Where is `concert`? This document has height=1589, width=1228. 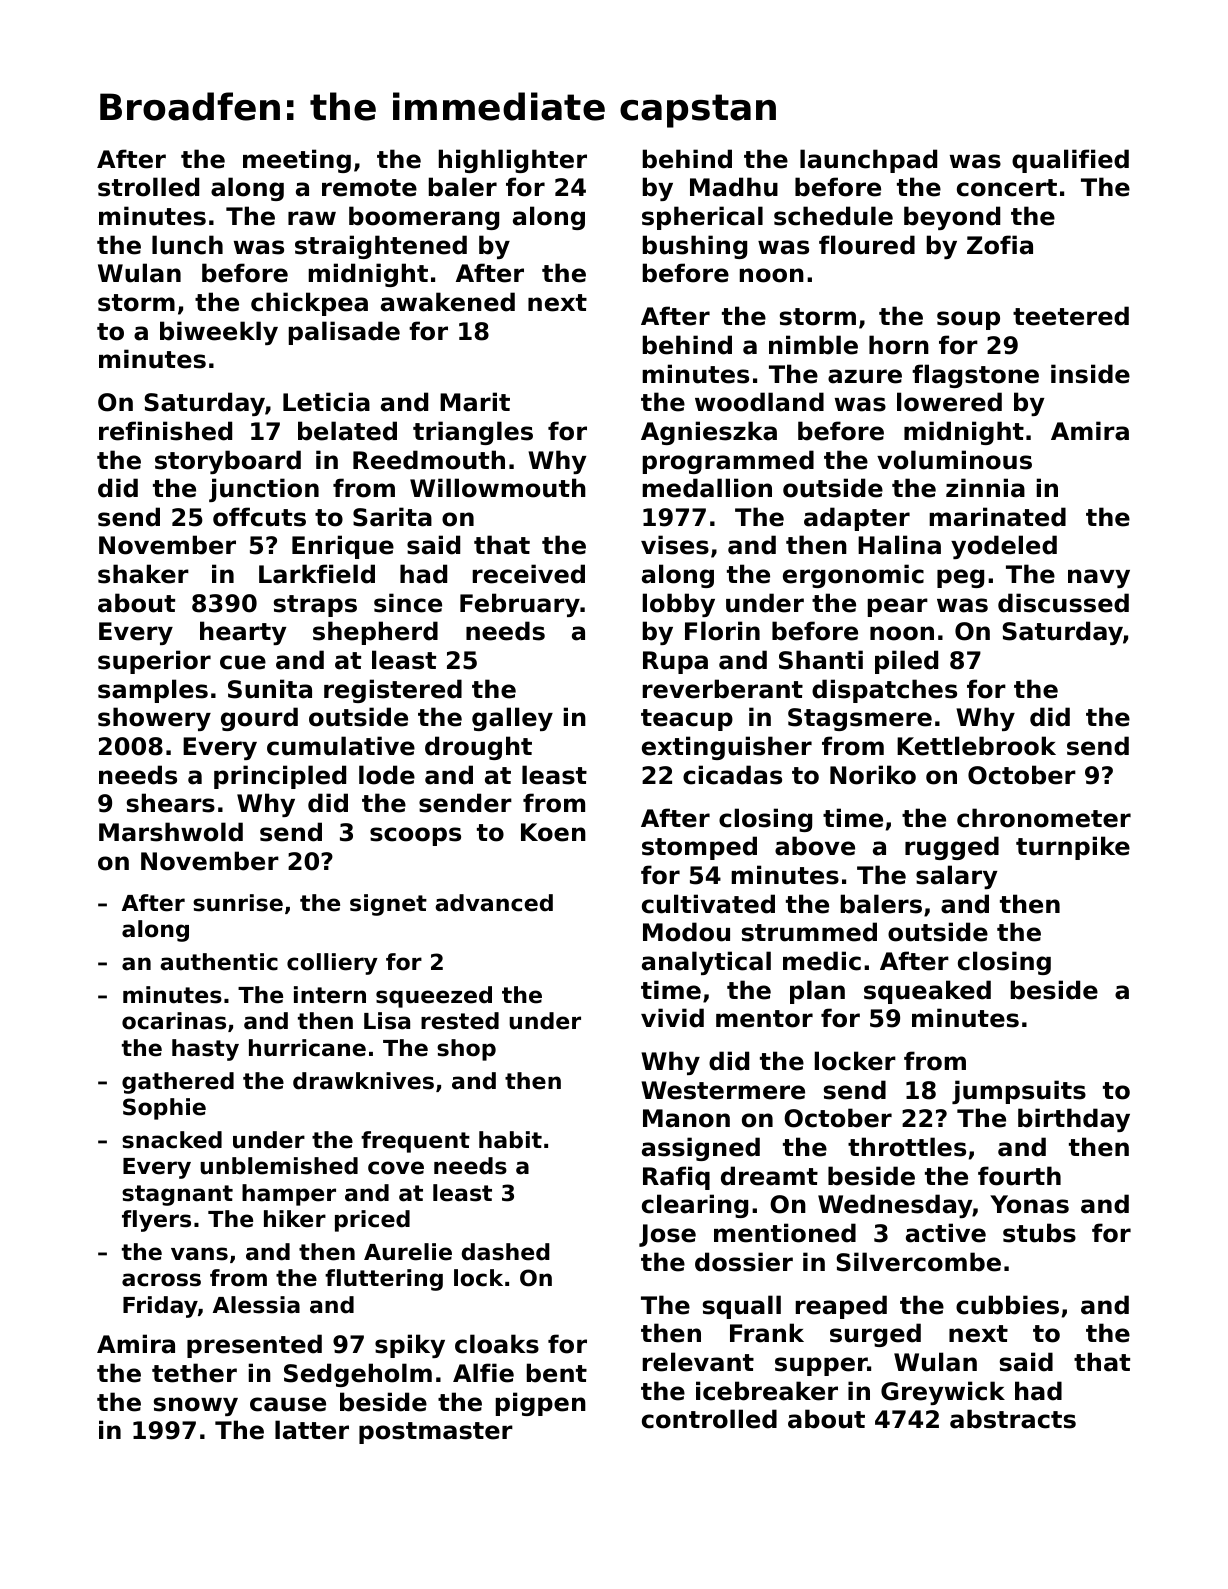
concert is located at coordinates (1007, 188).
